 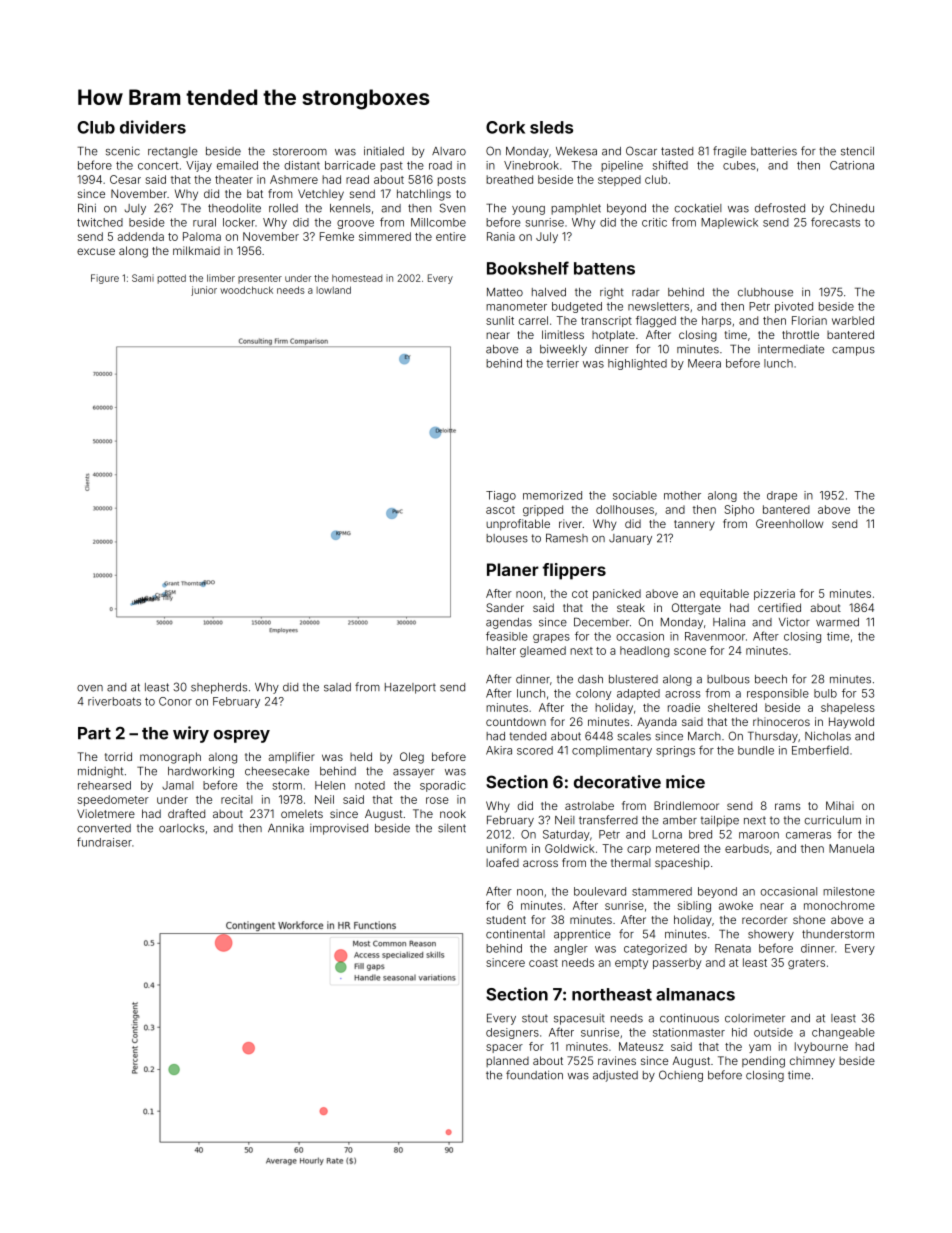 I want to click on foundation, so click(x=534, y=1075).
